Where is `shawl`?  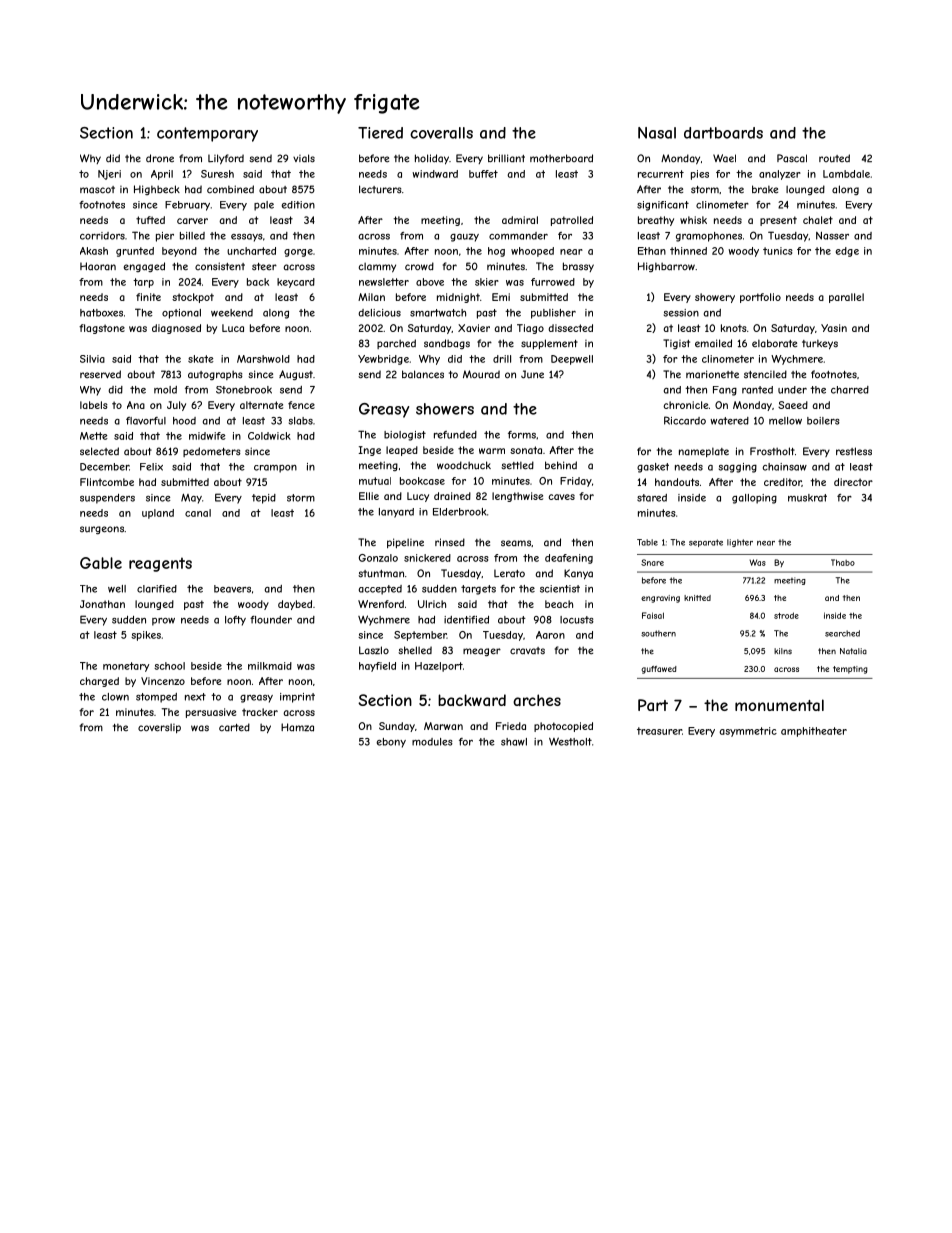
shawl is located at coordinates (514, 742).
